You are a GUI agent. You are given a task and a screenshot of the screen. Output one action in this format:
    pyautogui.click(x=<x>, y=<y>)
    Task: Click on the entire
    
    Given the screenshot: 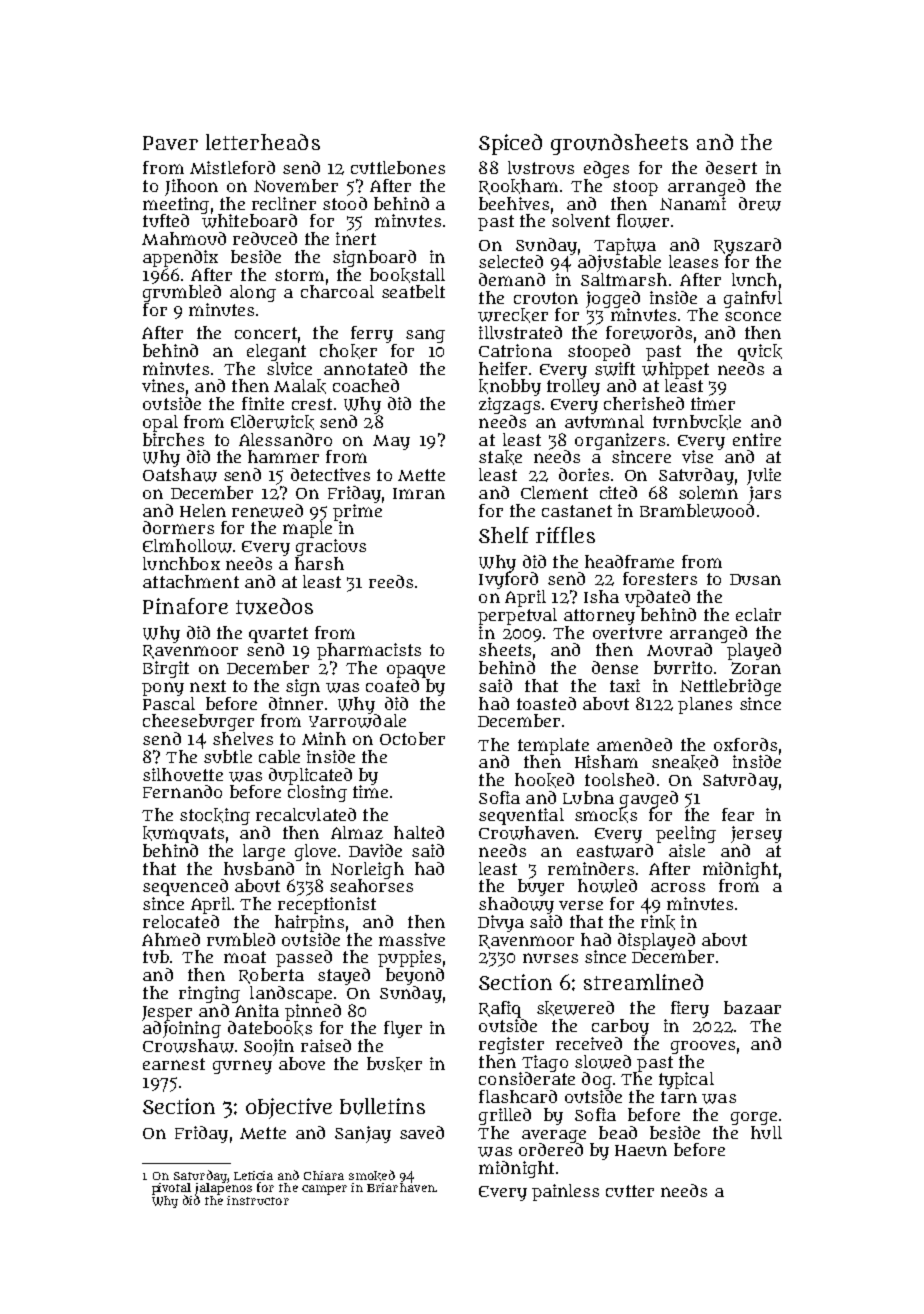 What is the action you would take?
    pyautogui.click(x=757, y=439)
